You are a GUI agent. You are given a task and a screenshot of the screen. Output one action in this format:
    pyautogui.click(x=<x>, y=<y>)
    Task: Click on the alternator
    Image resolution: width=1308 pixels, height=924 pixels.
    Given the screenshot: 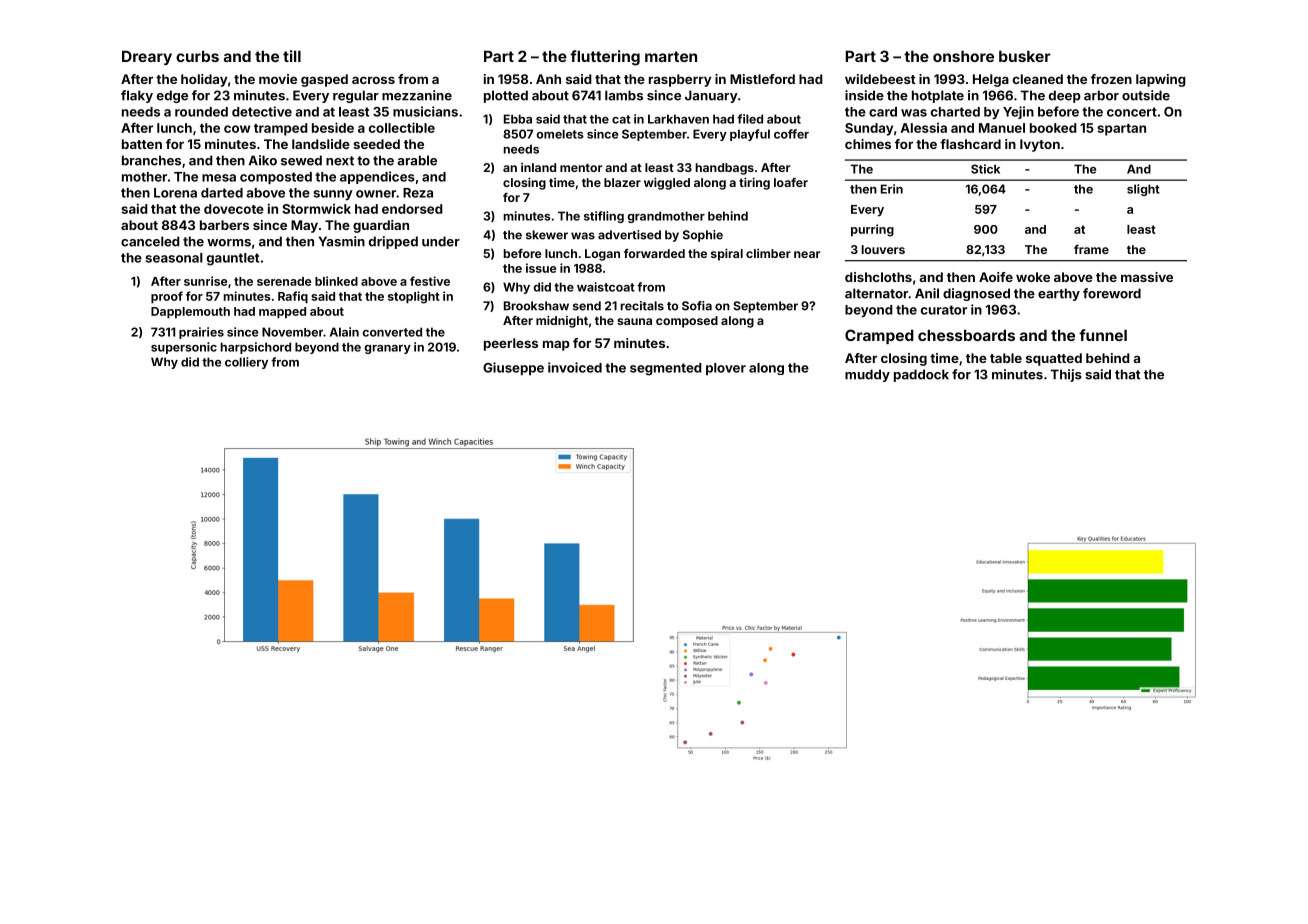 What is the action you would take?
    pyautogui.click(x=876, y=293)
